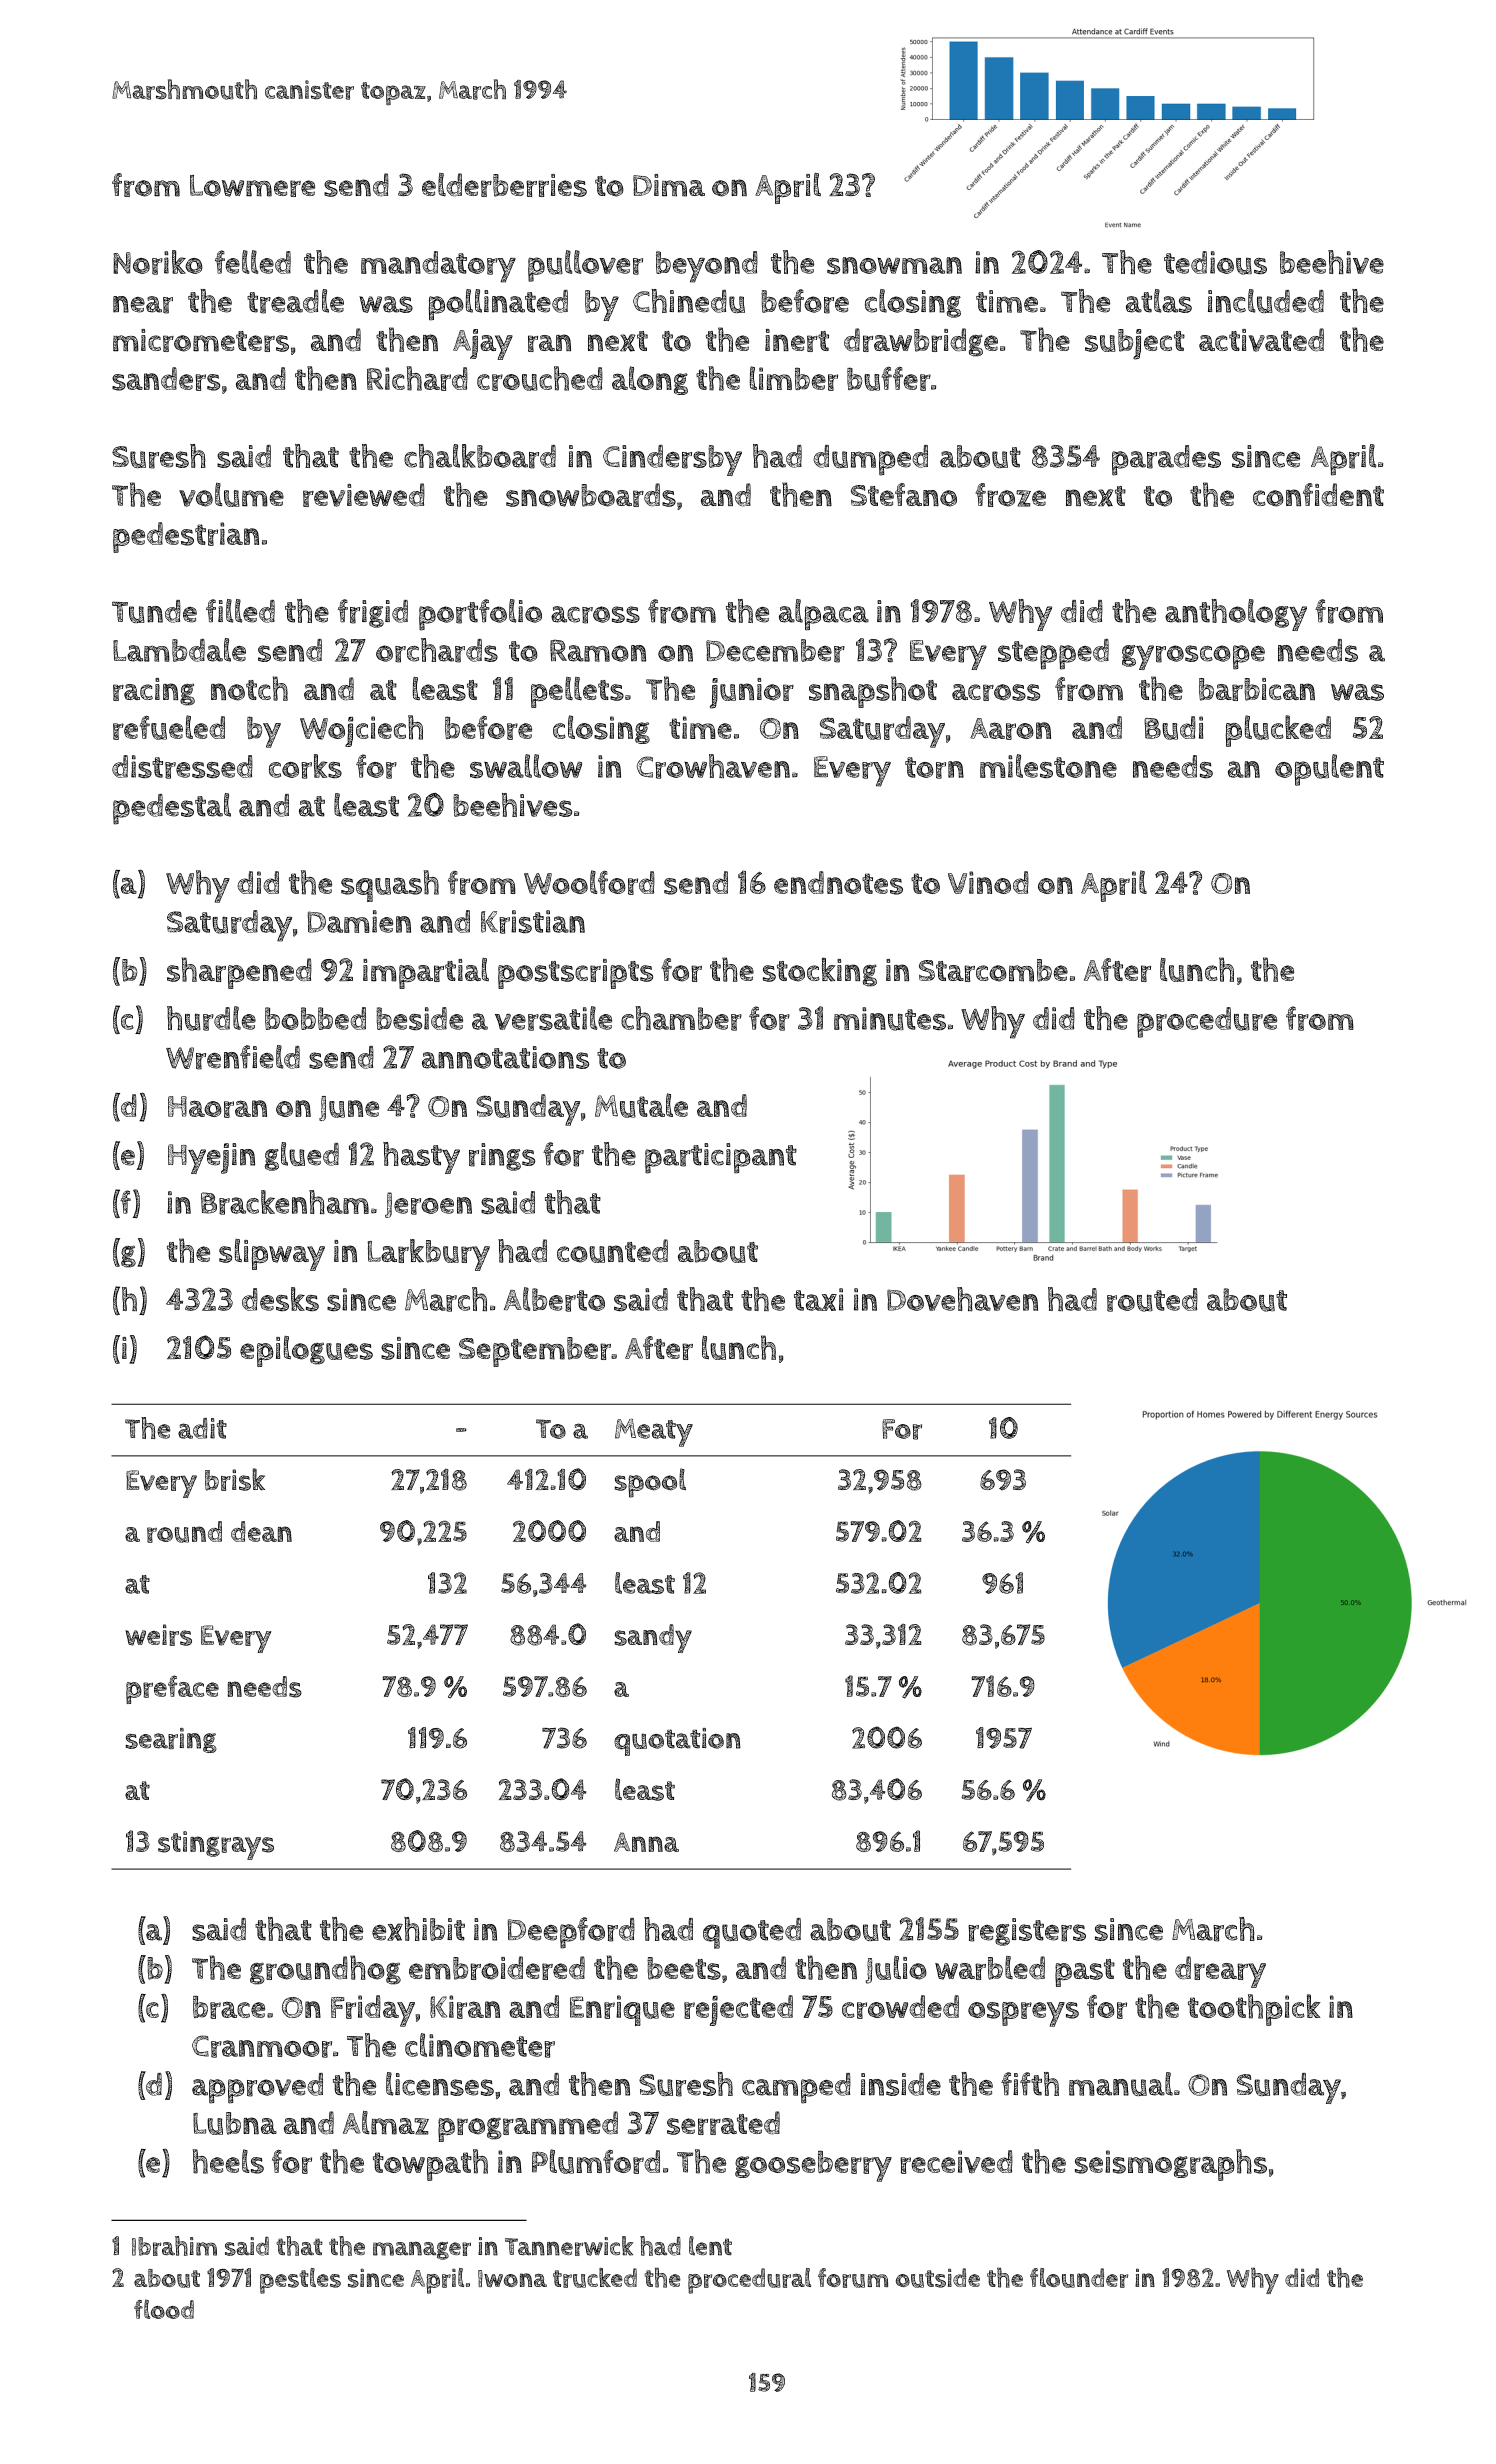  What do you see at coordinates (1027, 1932) in the screenshot?
I see `registers` at bounding box center [1027, 1932].
